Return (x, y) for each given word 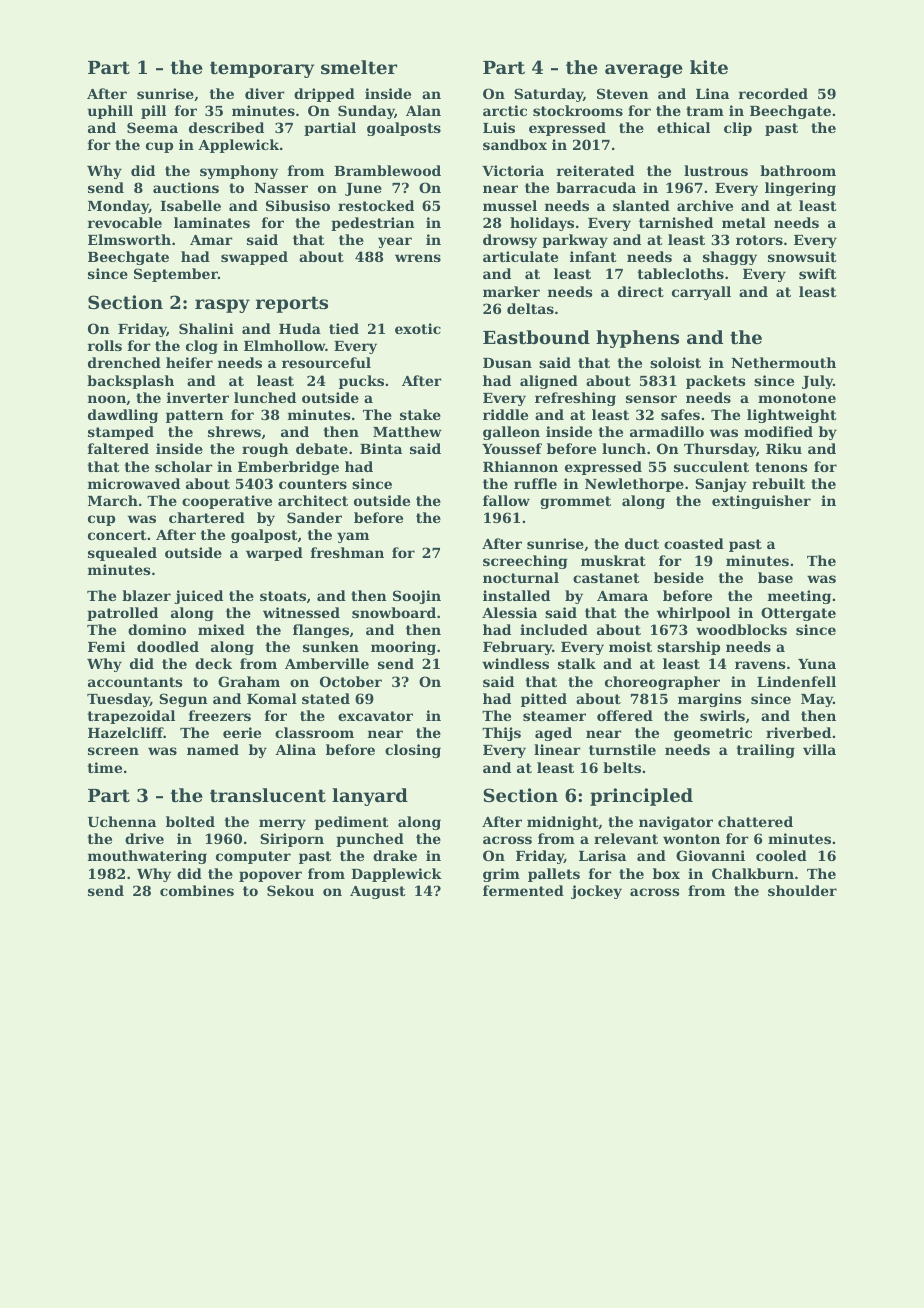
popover (270, 876)
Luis (499, 127)
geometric (713, 734)
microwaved (134, 483)
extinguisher (761, 502)
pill (153, 112)
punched (370, 840)
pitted (544, 700)
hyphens (637, 339)
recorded (773, 93)
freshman (347, 552)
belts (622, 767)
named (213, 749)
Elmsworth (129, 239)
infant (593, 256)
